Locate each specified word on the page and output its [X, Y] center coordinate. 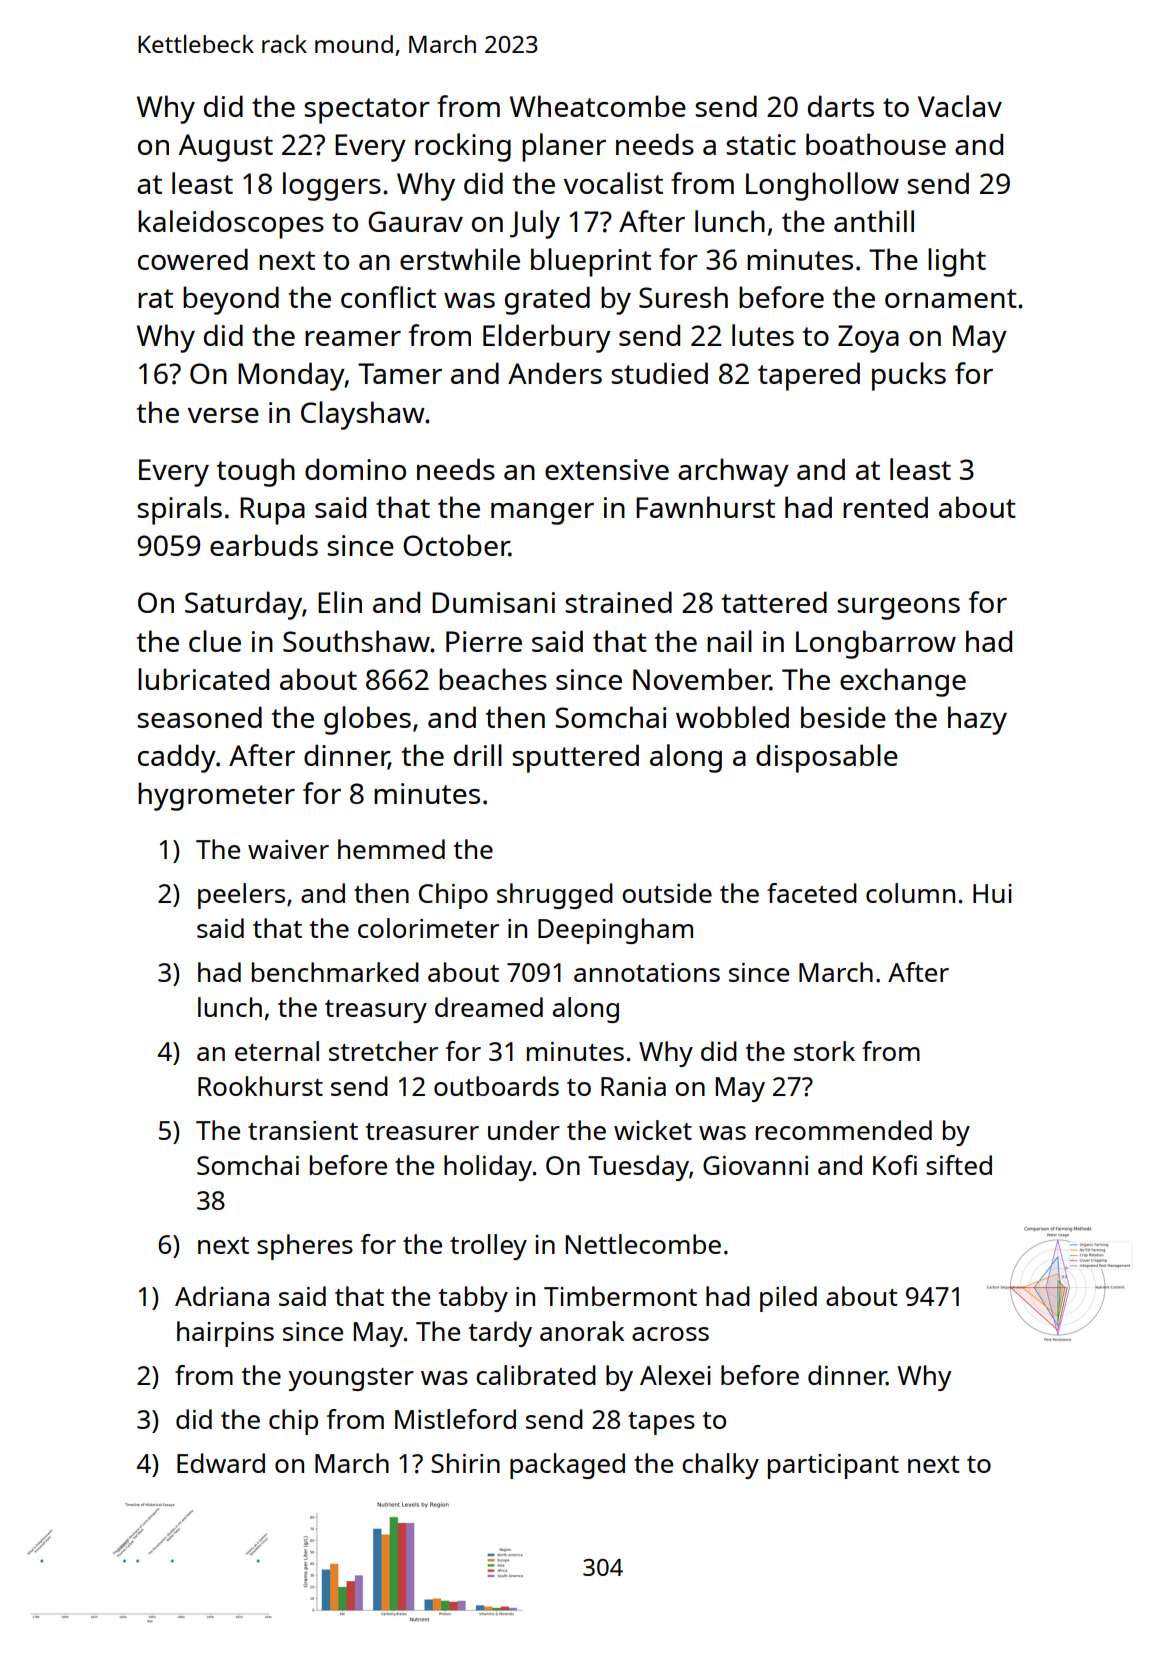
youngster [351, 1379]
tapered [809, 376]
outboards [496, 1086]
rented [885, 507]
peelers [241, 896]
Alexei [675, 1375]
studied [659, 373]
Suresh [683, 297]
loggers [332, 186]
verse [223, 415]
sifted [959, 1165]
